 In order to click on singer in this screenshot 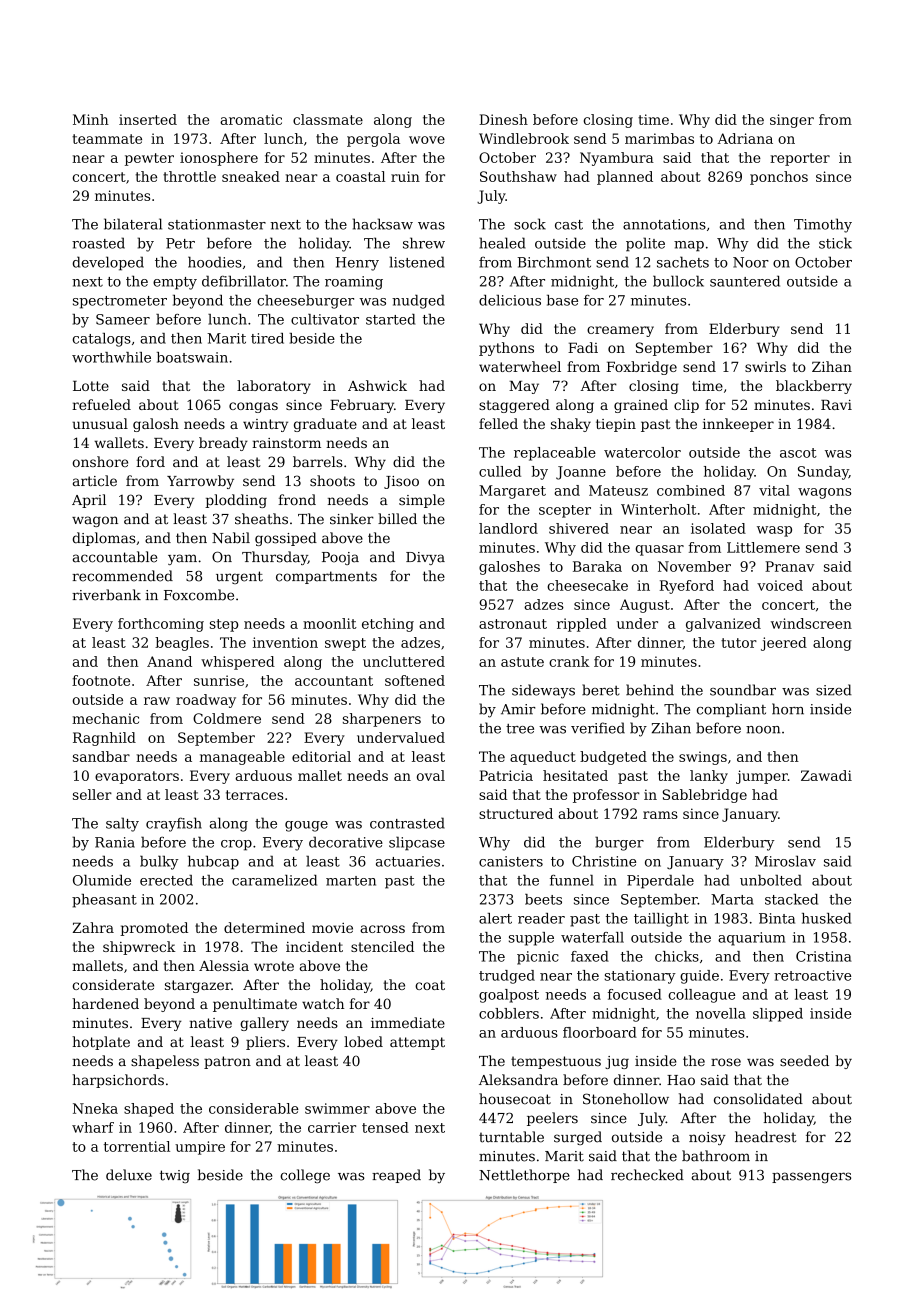, I will do `click(792, 121)`.
